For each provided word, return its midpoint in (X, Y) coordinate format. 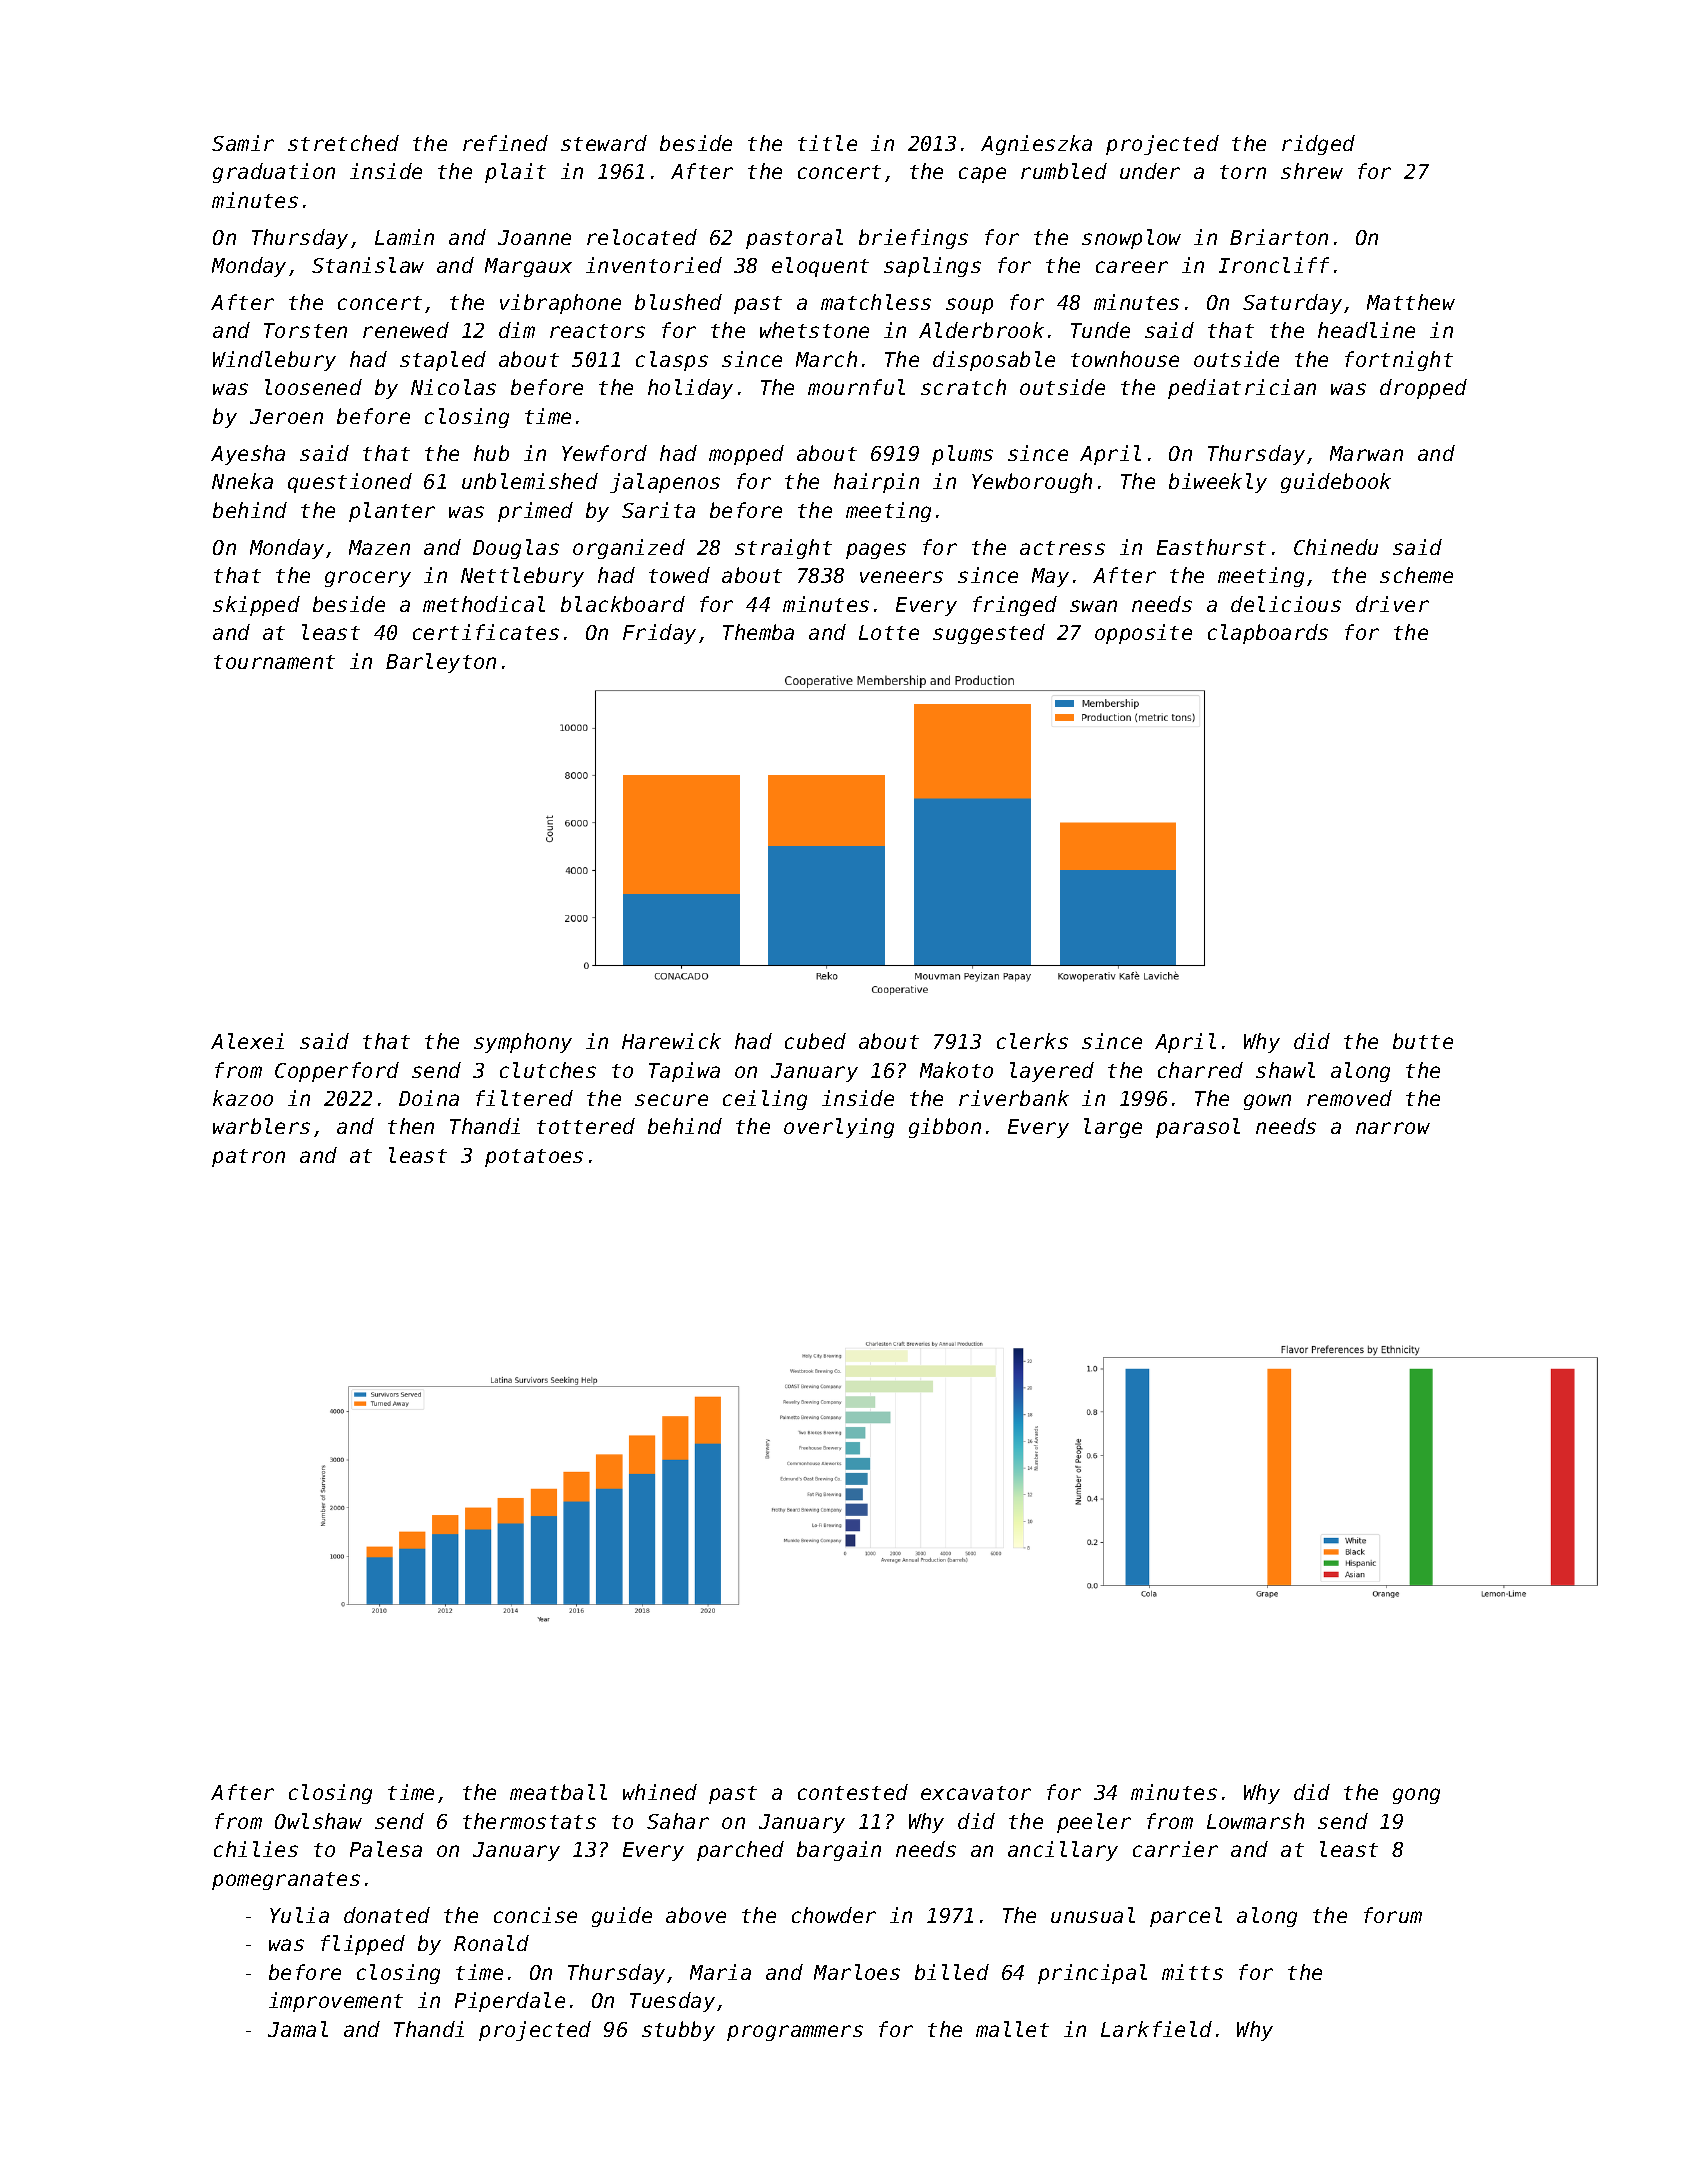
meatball (558, 1792)
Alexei (247, 1041)
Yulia (299, 1915)
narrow (1393, 1128)
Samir (243, 143)
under (1150, 171)
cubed (815, 1041)
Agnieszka (1036, 145)
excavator (976, 1793)
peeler (1094, 1823)
